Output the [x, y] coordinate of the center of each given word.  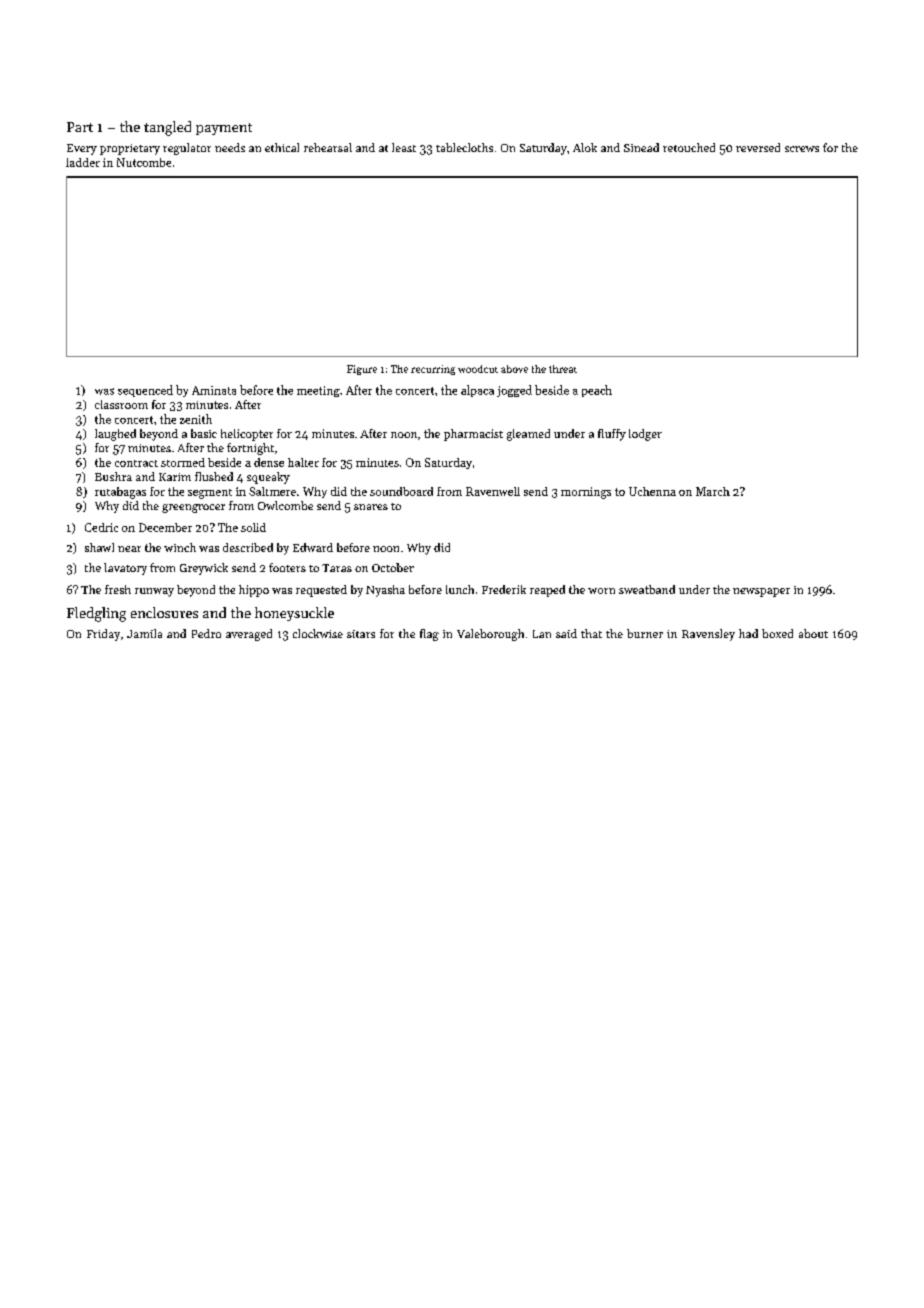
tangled [167, 128]
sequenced [145, 391]
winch [180, 547]
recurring [433, 370]
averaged [249, 635]
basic [204, 433]
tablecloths [464, 147]
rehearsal [328, 147]
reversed [758, 147]
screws [802, 149]
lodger [645, 435]
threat [563, 369]
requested [321, 591]
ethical [282, 147]
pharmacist [473, 435]
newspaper [761, 592]
